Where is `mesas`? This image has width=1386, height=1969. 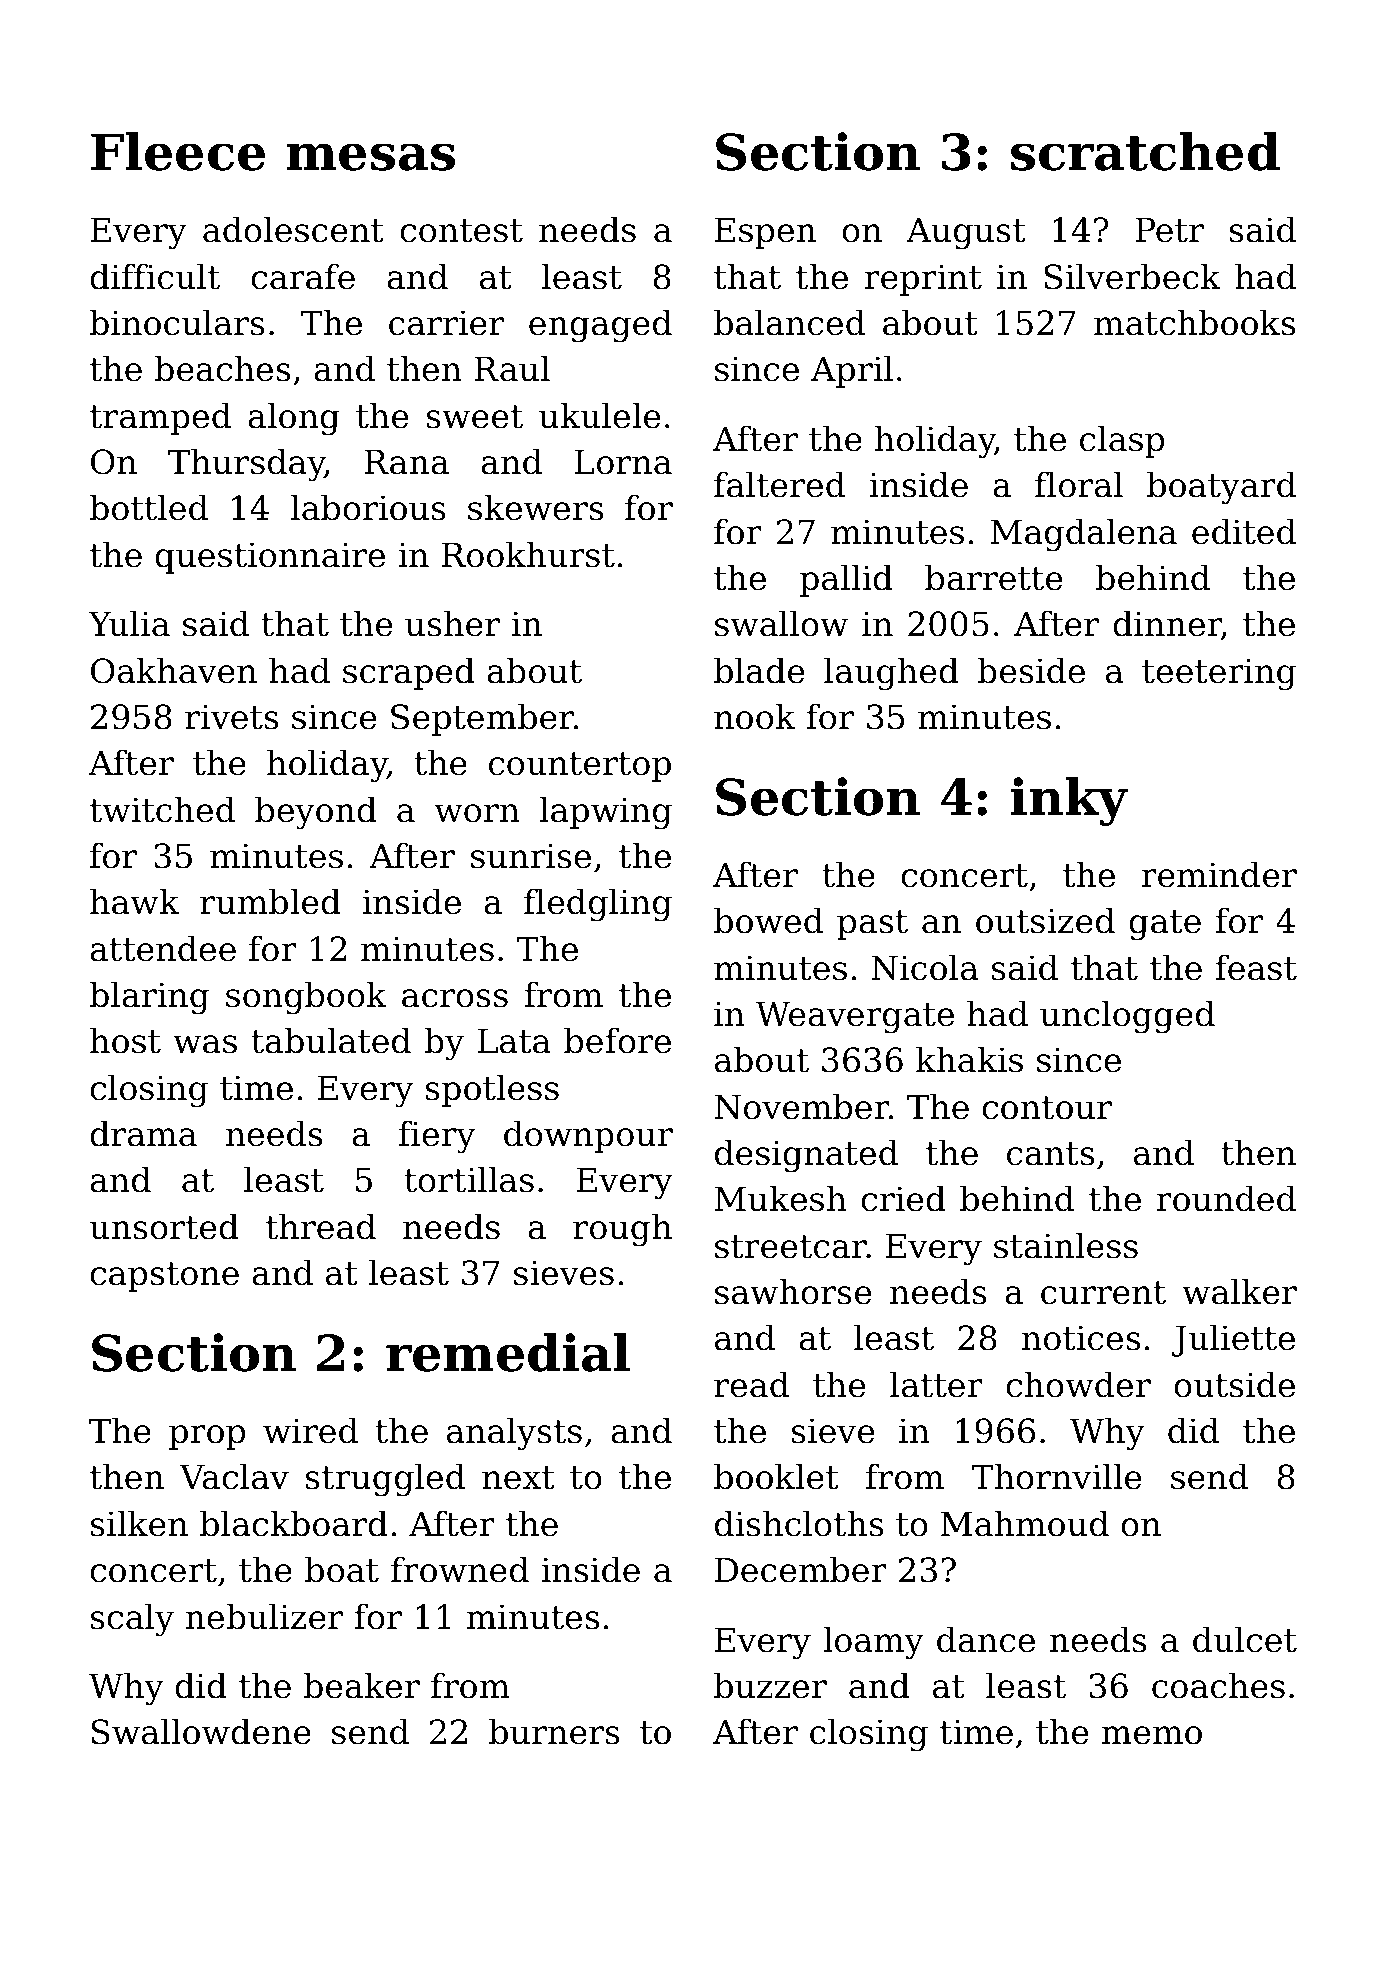 mesas is located at coordinates (370, 157).
